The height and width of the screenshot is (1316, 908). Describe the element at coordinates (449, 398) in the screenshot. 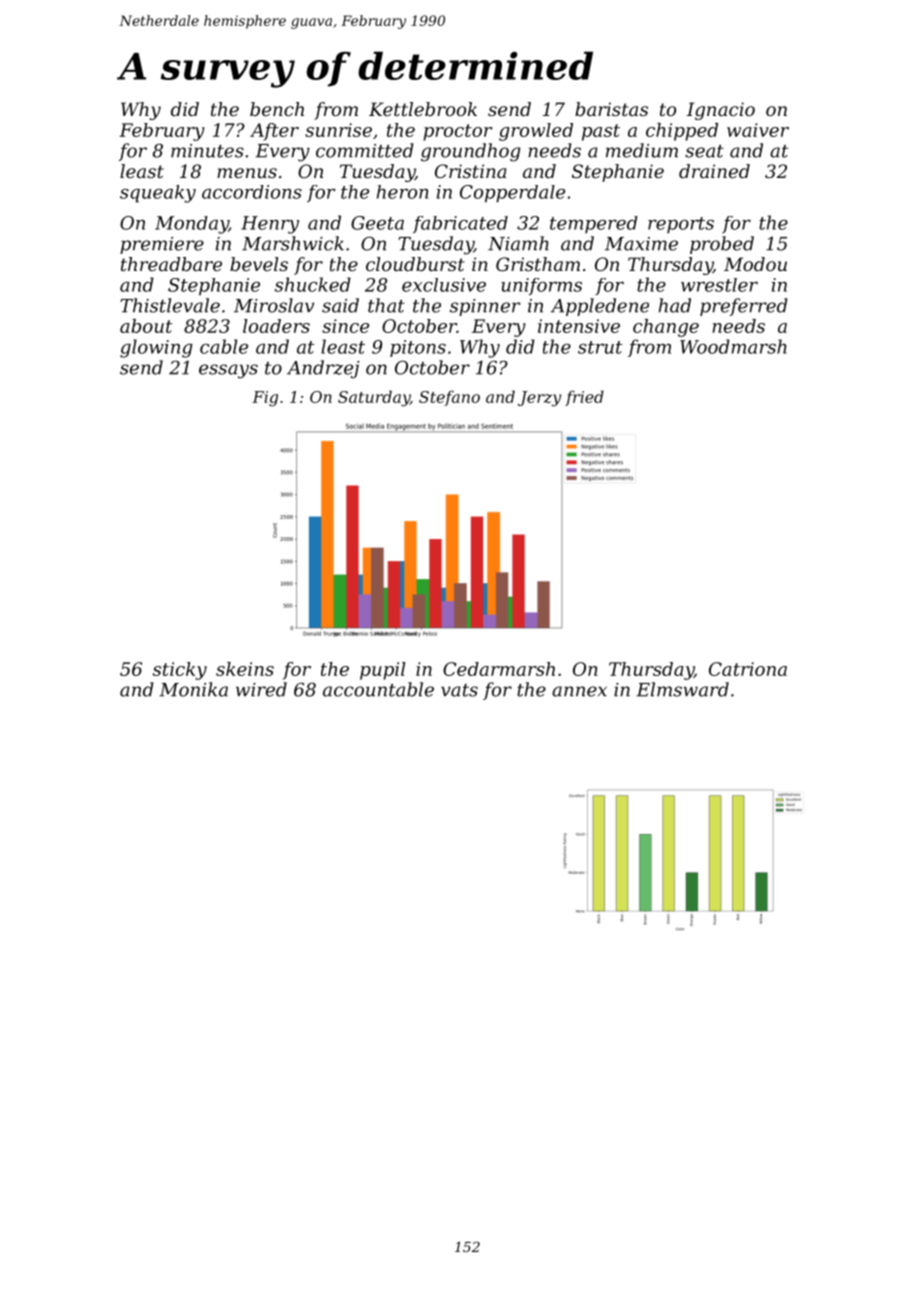

I see `Stefano` at that location.
